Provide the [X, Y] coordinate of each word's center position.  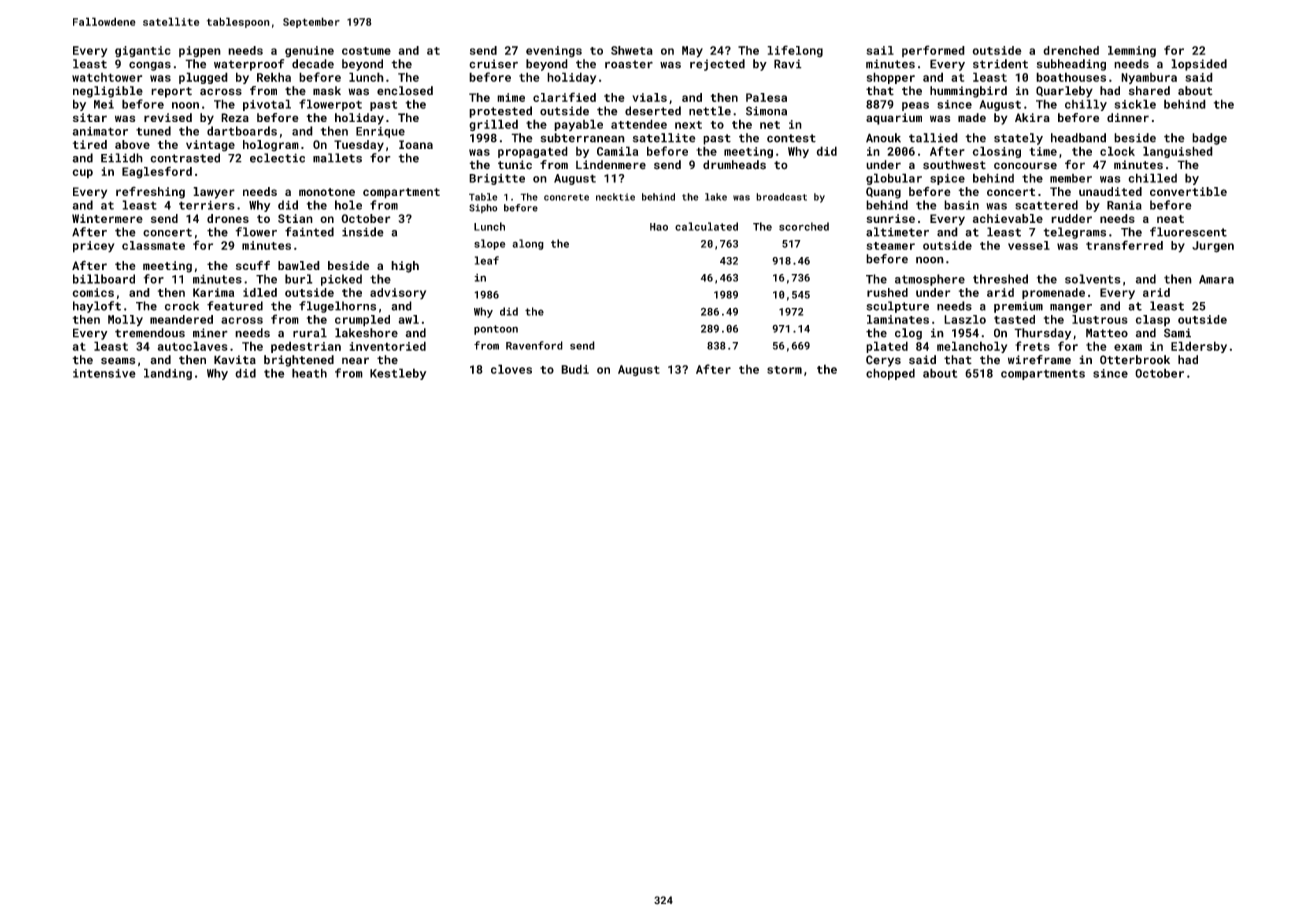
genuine [309, 52]
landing [168, 374]
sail [880, 50]
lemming [1132, 52]
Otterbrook [1135, 360]
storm [784, 370]
